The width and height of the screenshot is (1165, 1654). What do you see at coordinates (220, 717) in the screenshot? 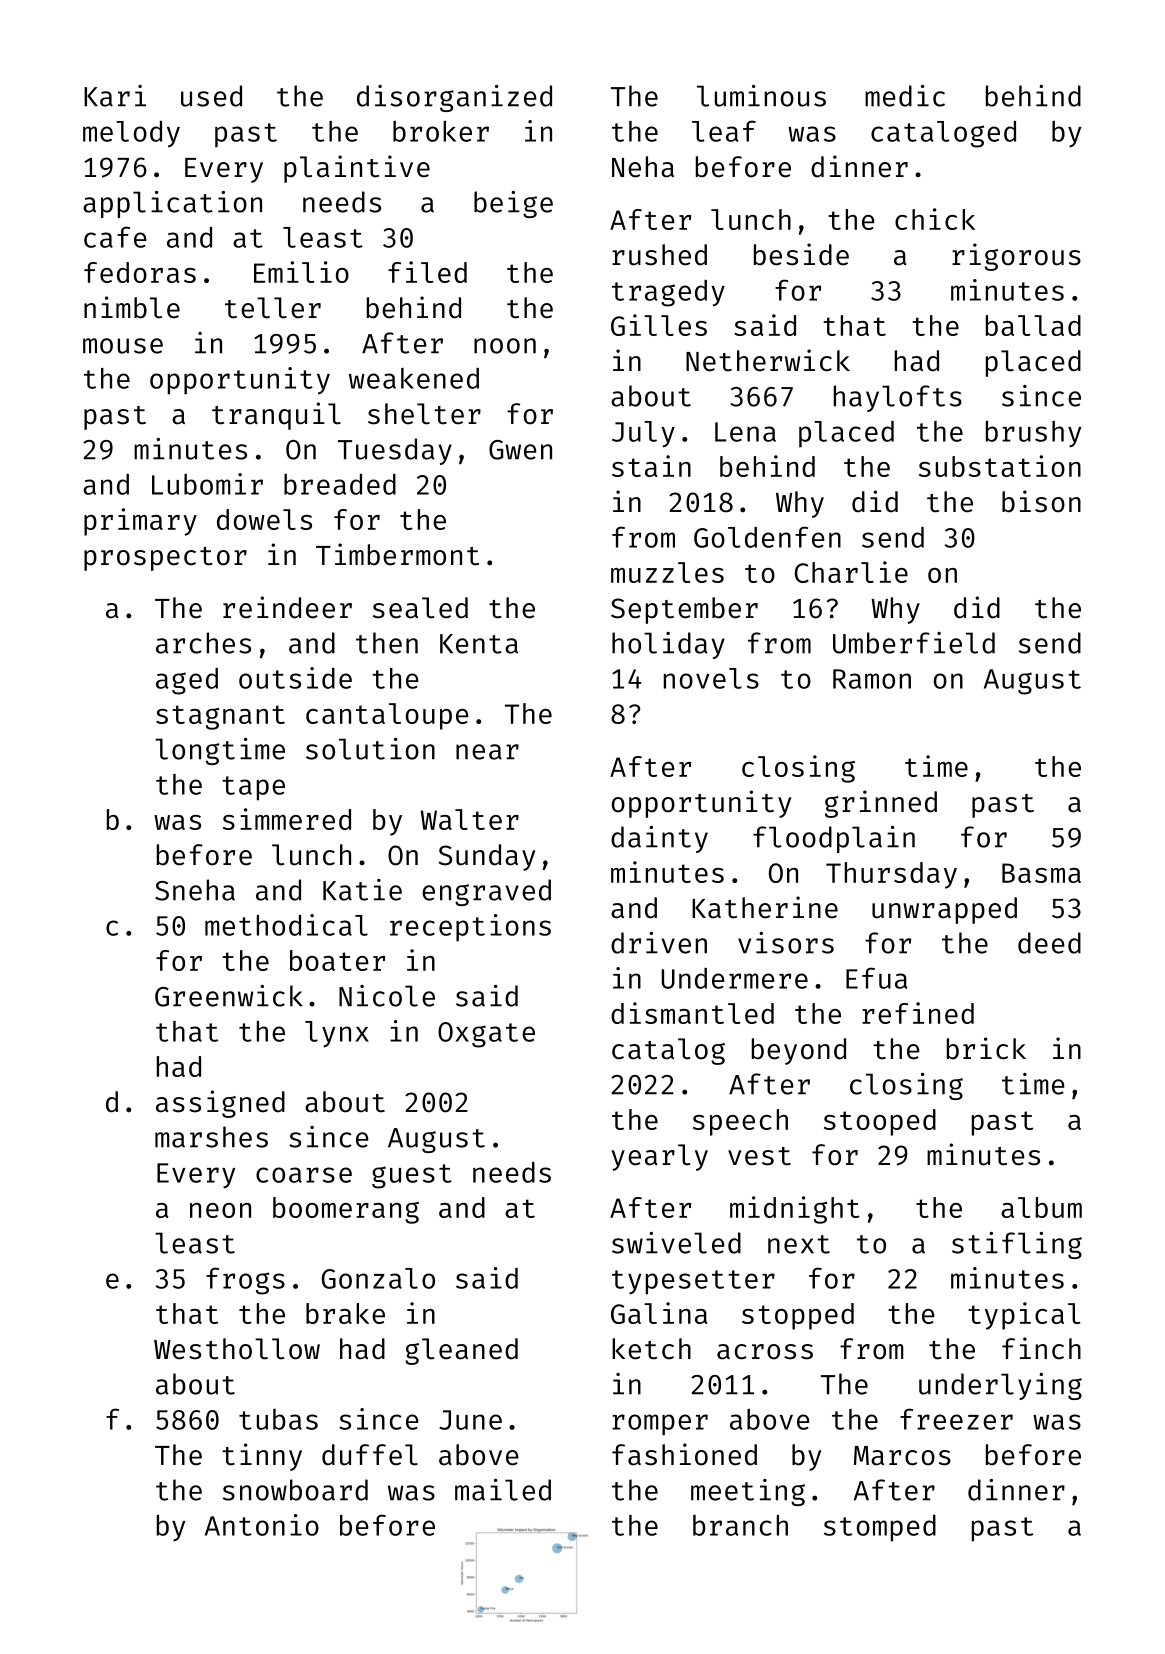
I see `stagnant` at bounding box center [220, 717].
